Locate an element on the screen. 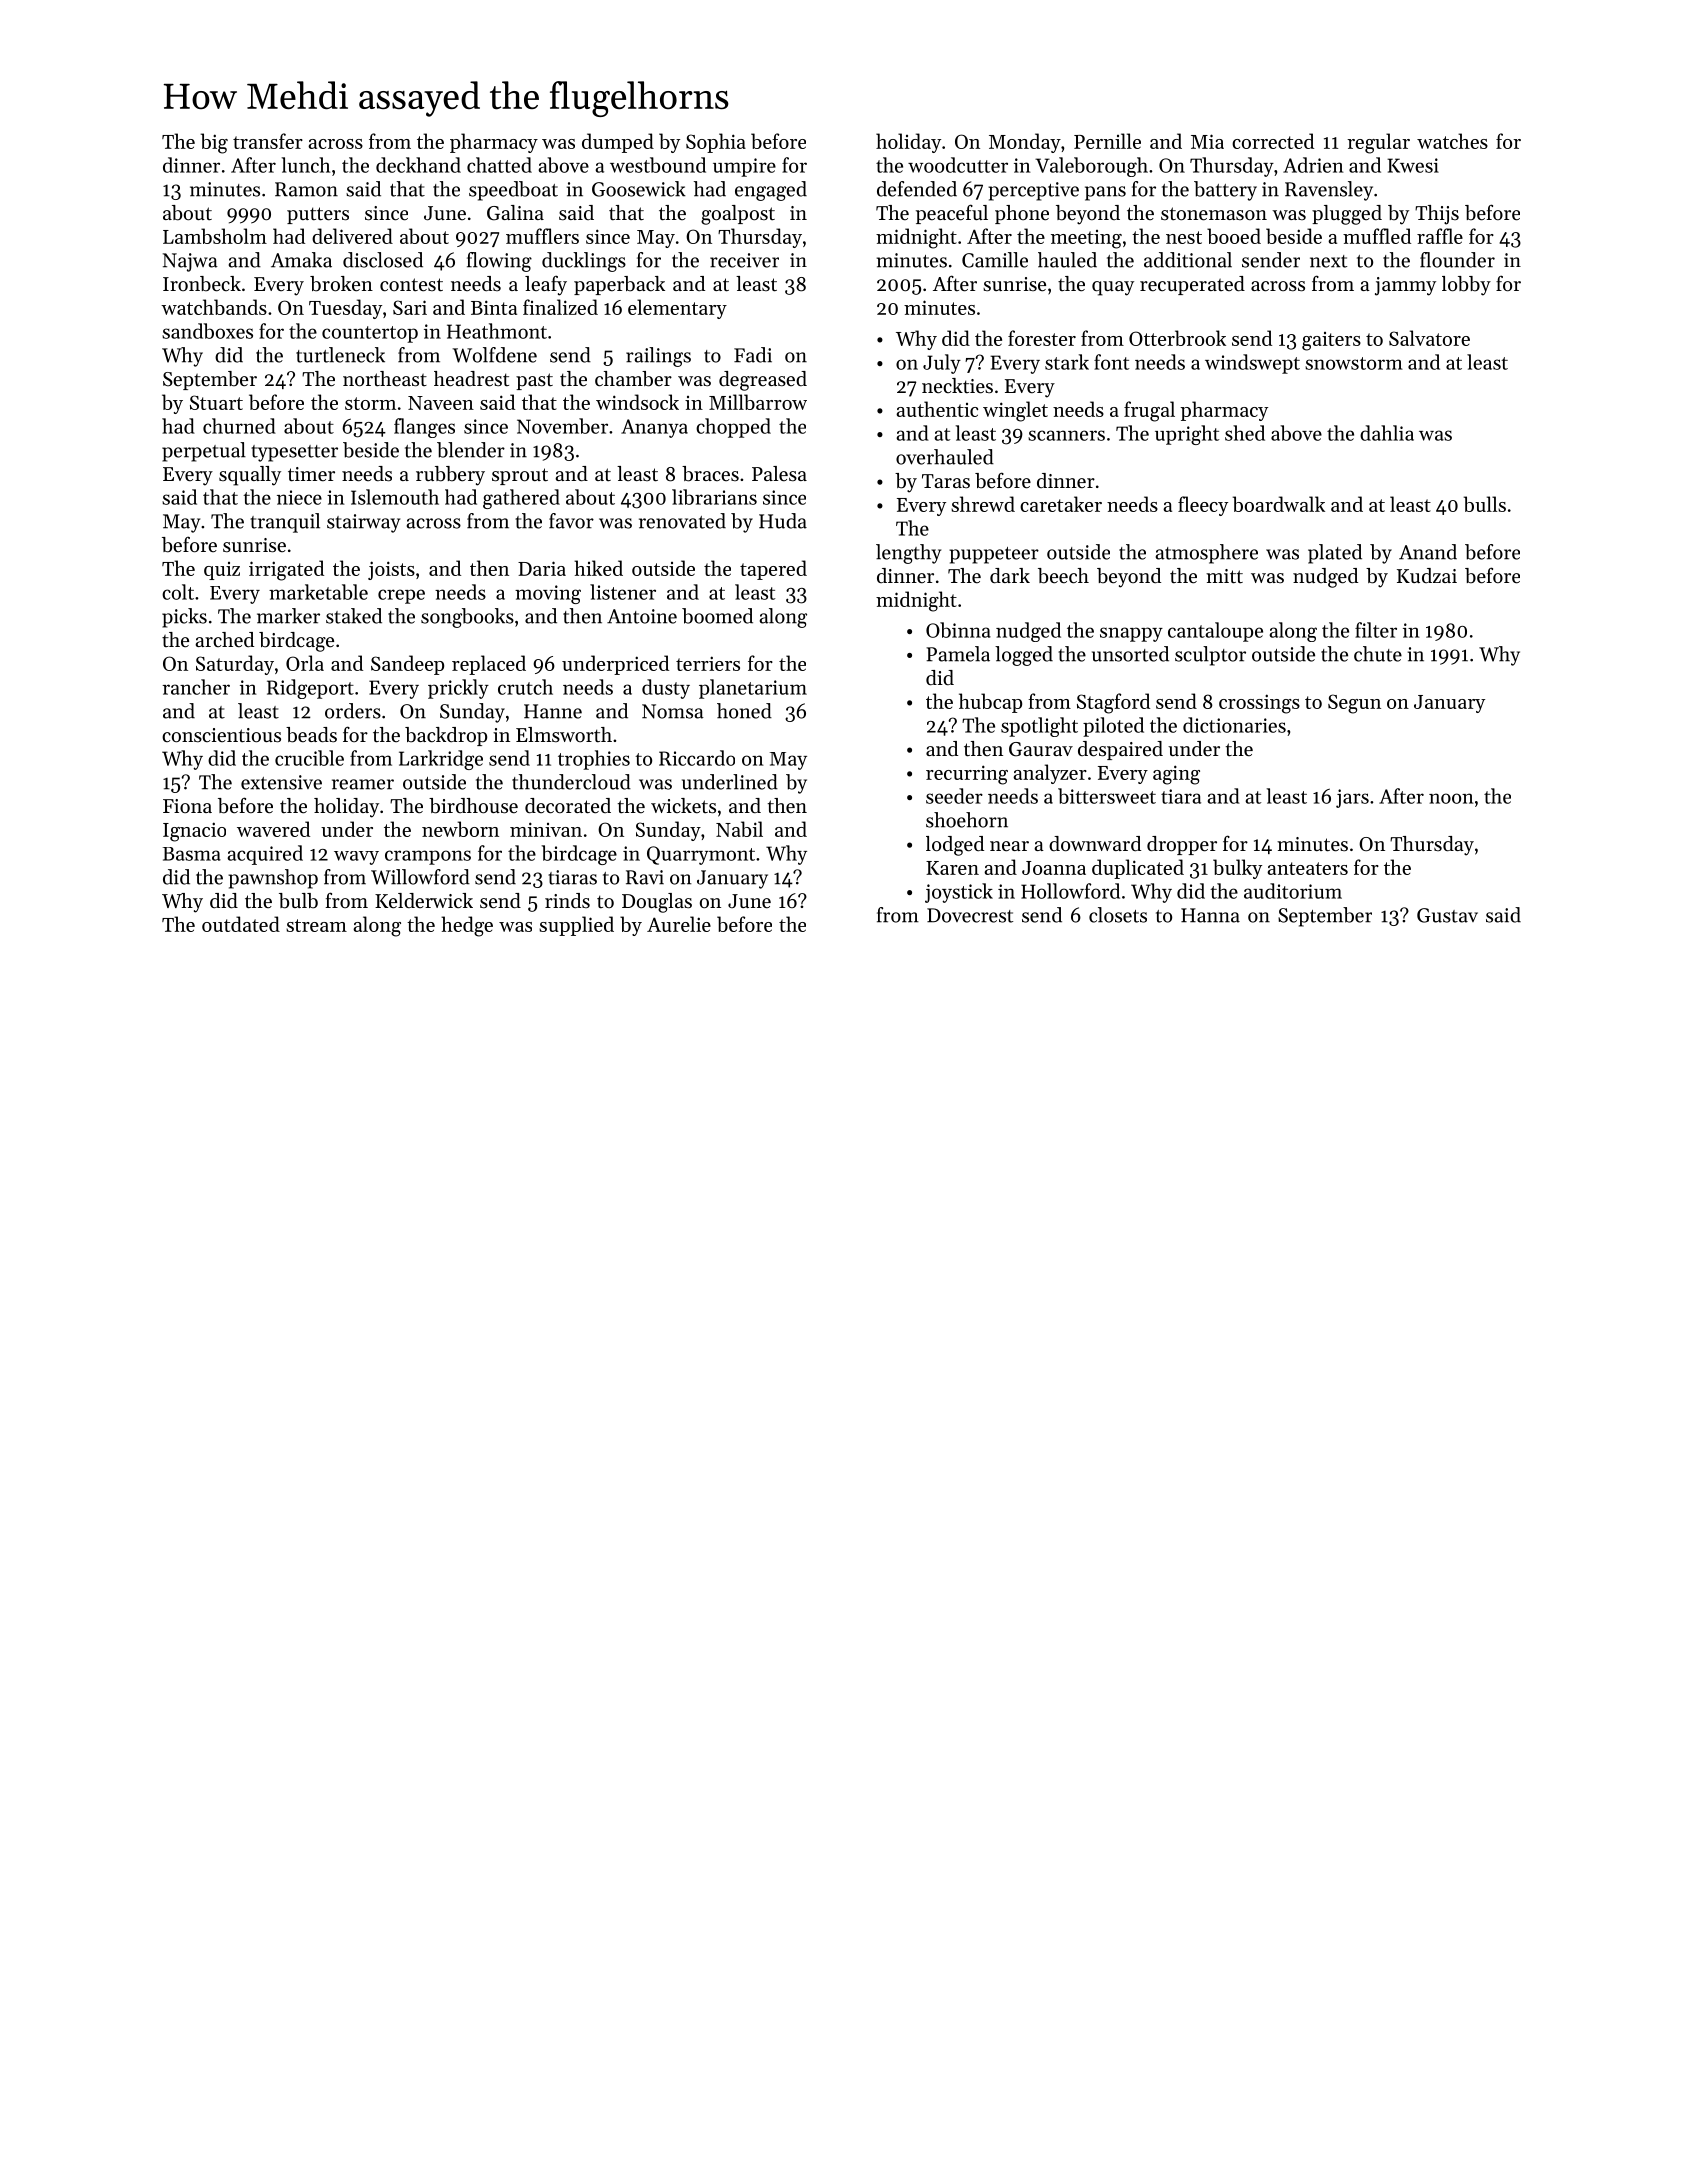 The width and height of the screenshot is (1683, 2178). frugal is located at coordinates (1149, 411).
